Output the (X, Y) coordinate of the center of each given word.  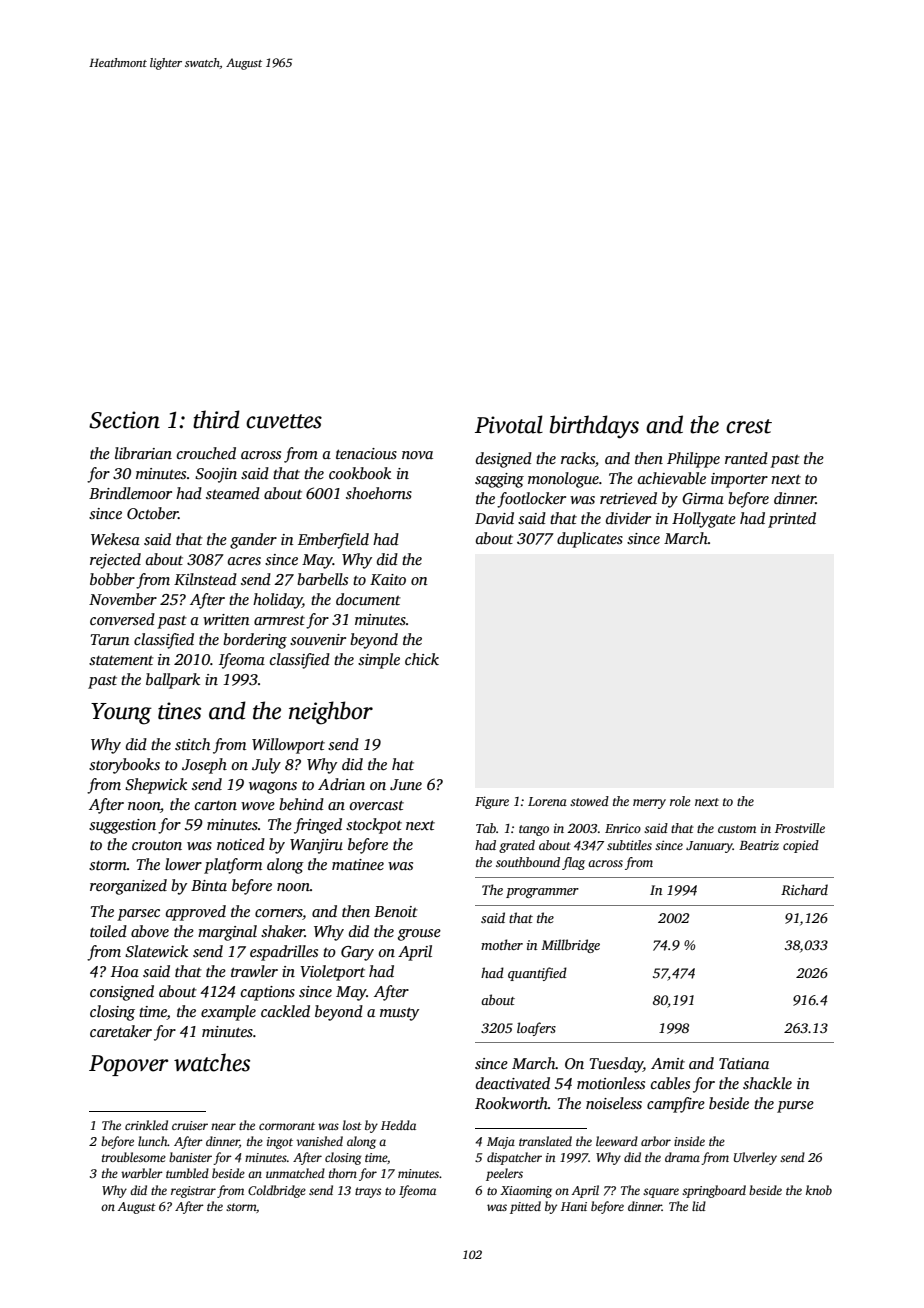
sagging (499, 480)
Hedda (398, 1125)
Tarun (110, 639)
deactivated (513, 1083)
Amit (668, 1063)
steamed (233, 493)
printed (792, 520)
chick (422, 659)
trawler (254, 971)
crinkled (146, 1125)
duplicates (590, 540)
